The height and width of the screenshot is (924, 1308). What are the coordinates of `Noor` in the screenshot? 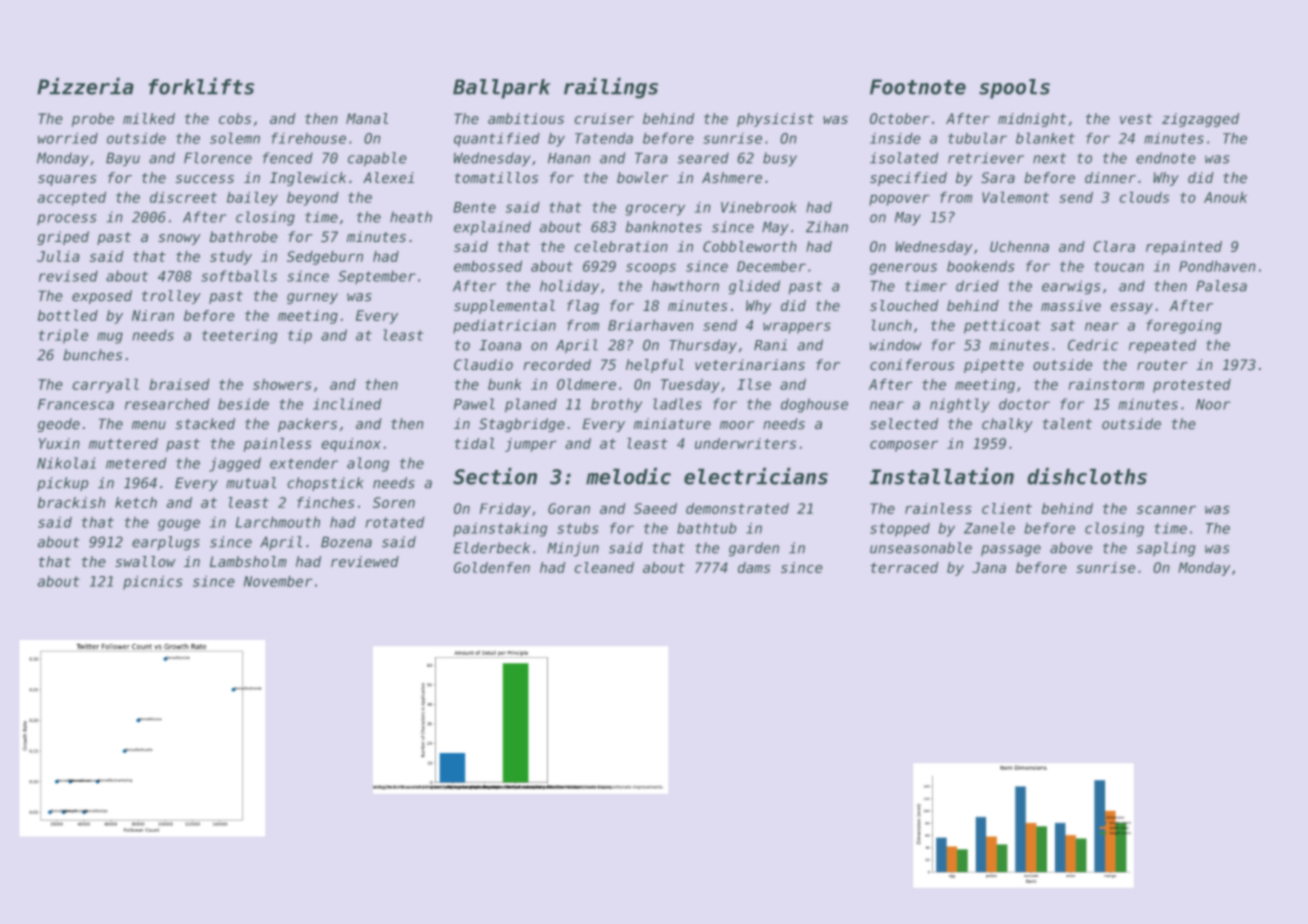 It's located at (1213, 404).
